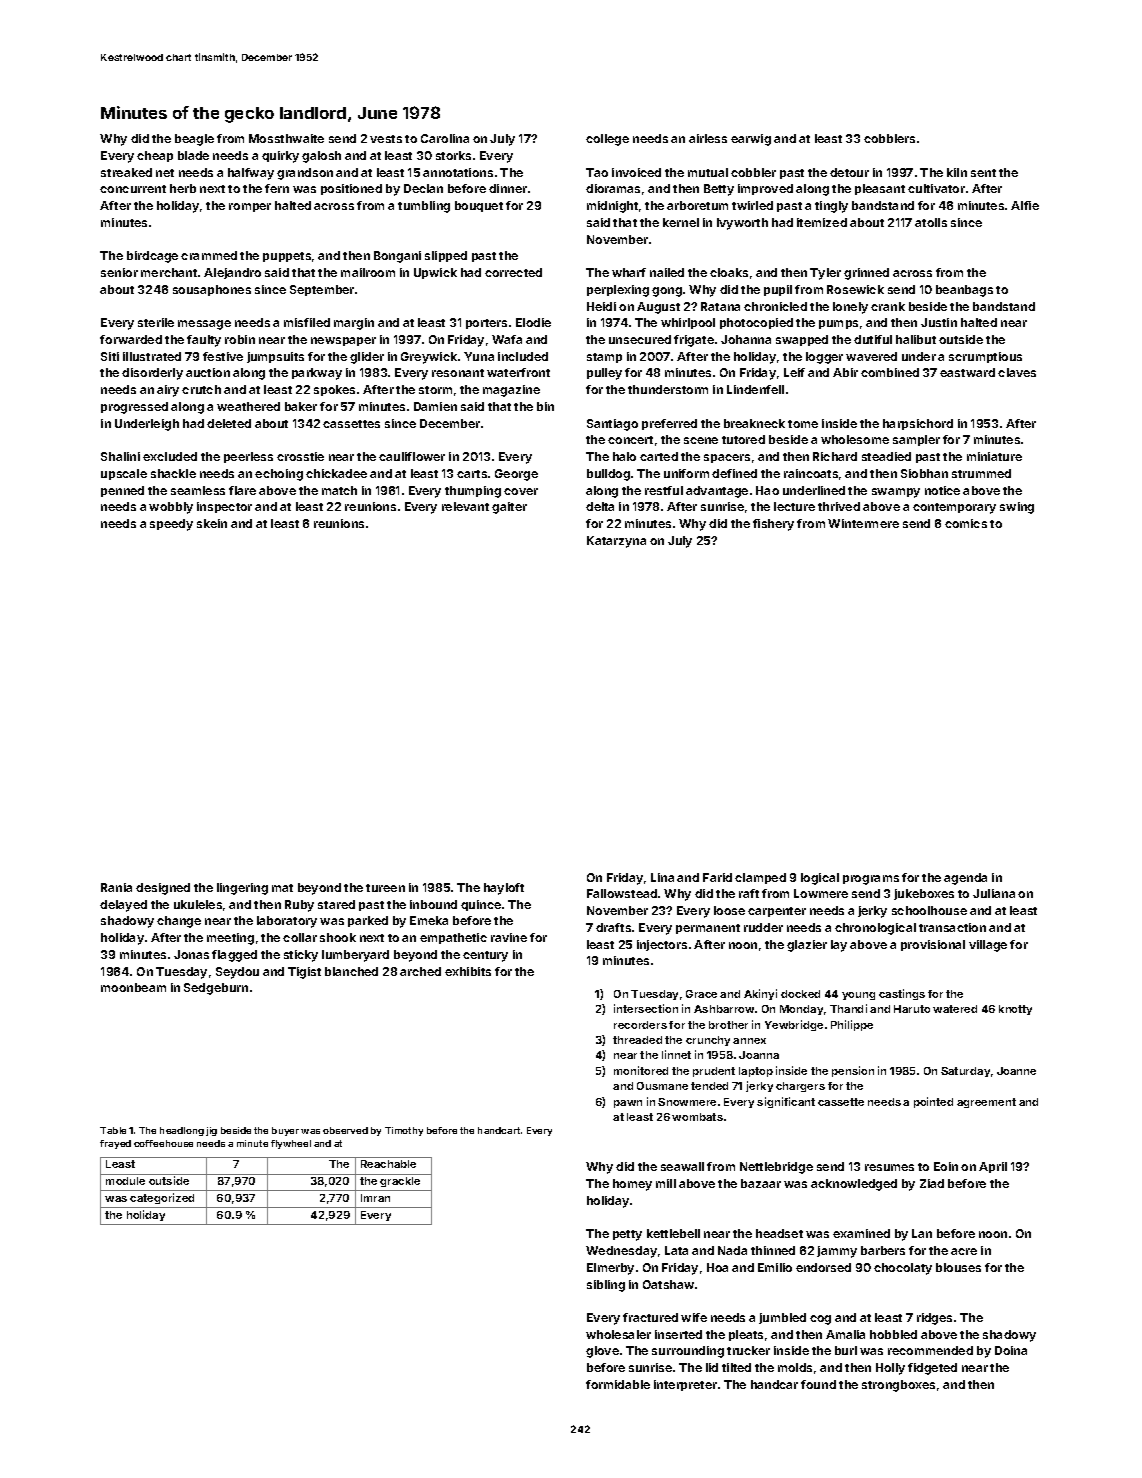  I want to click on mutual, so click(708, 172).
